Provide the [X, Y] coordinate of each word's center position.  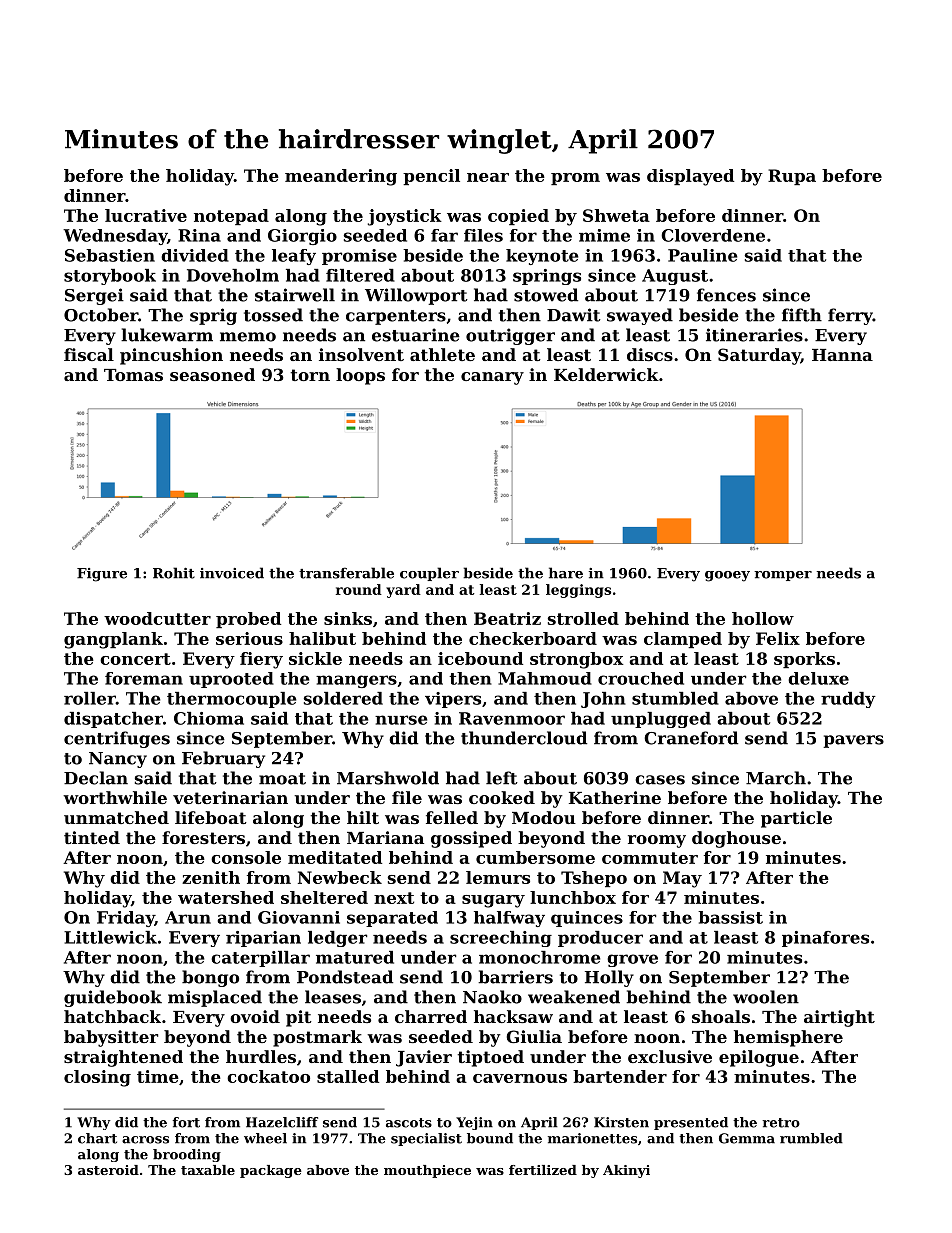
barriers [515, 977]
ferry [850, 316]
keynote [542, 257]
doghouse [736, 839]
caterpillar [260, 959]
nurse [401, 720]
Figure [102, 575]
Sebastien [110, 255]
